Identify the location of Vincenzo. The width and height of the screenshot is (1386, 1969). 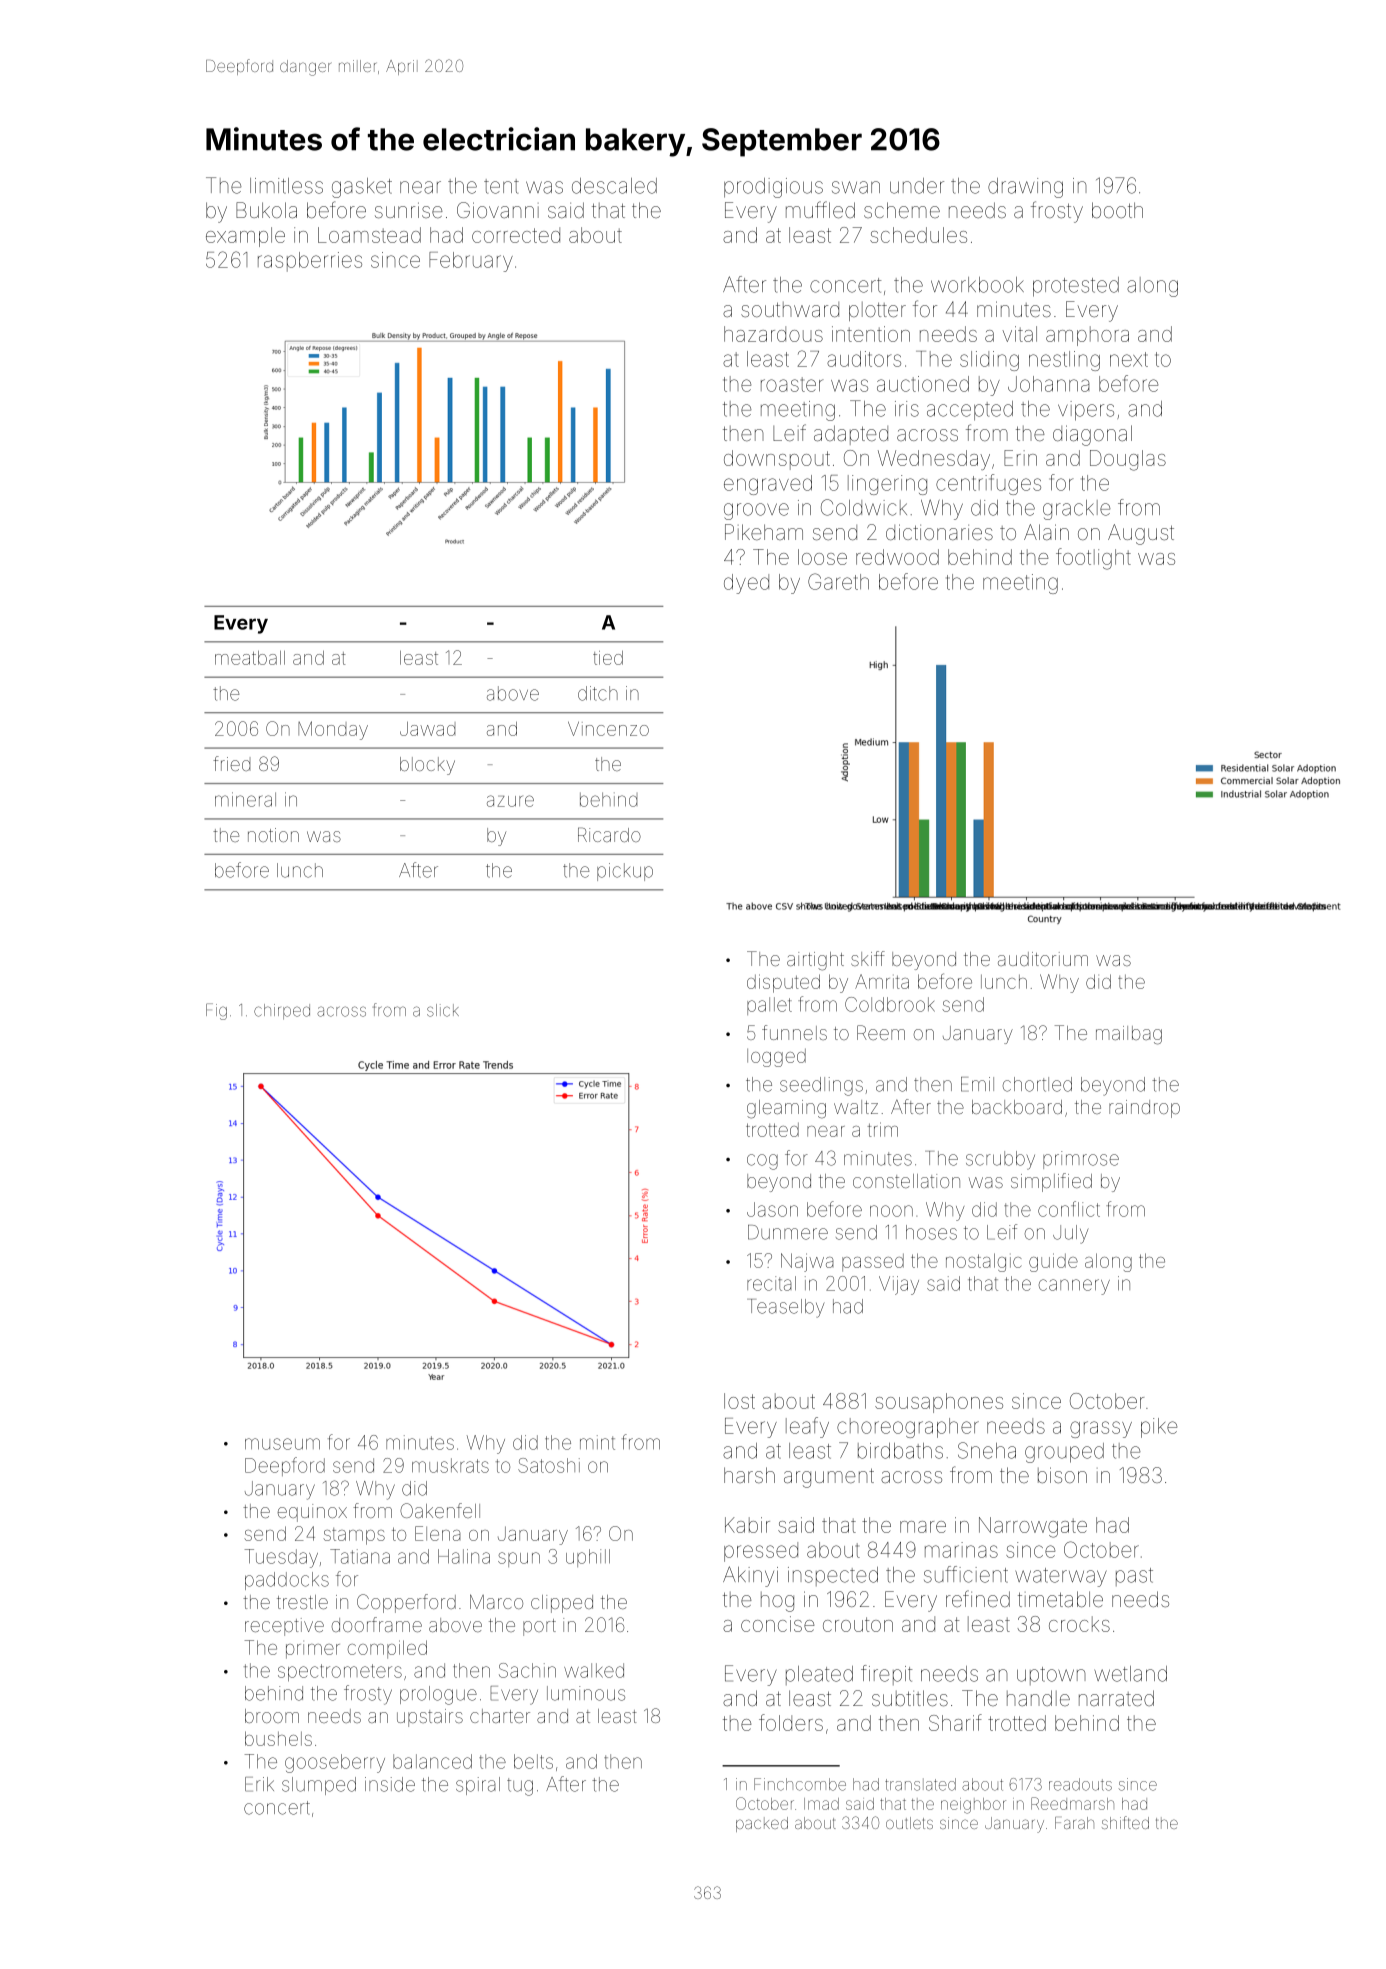
(608, 729).
